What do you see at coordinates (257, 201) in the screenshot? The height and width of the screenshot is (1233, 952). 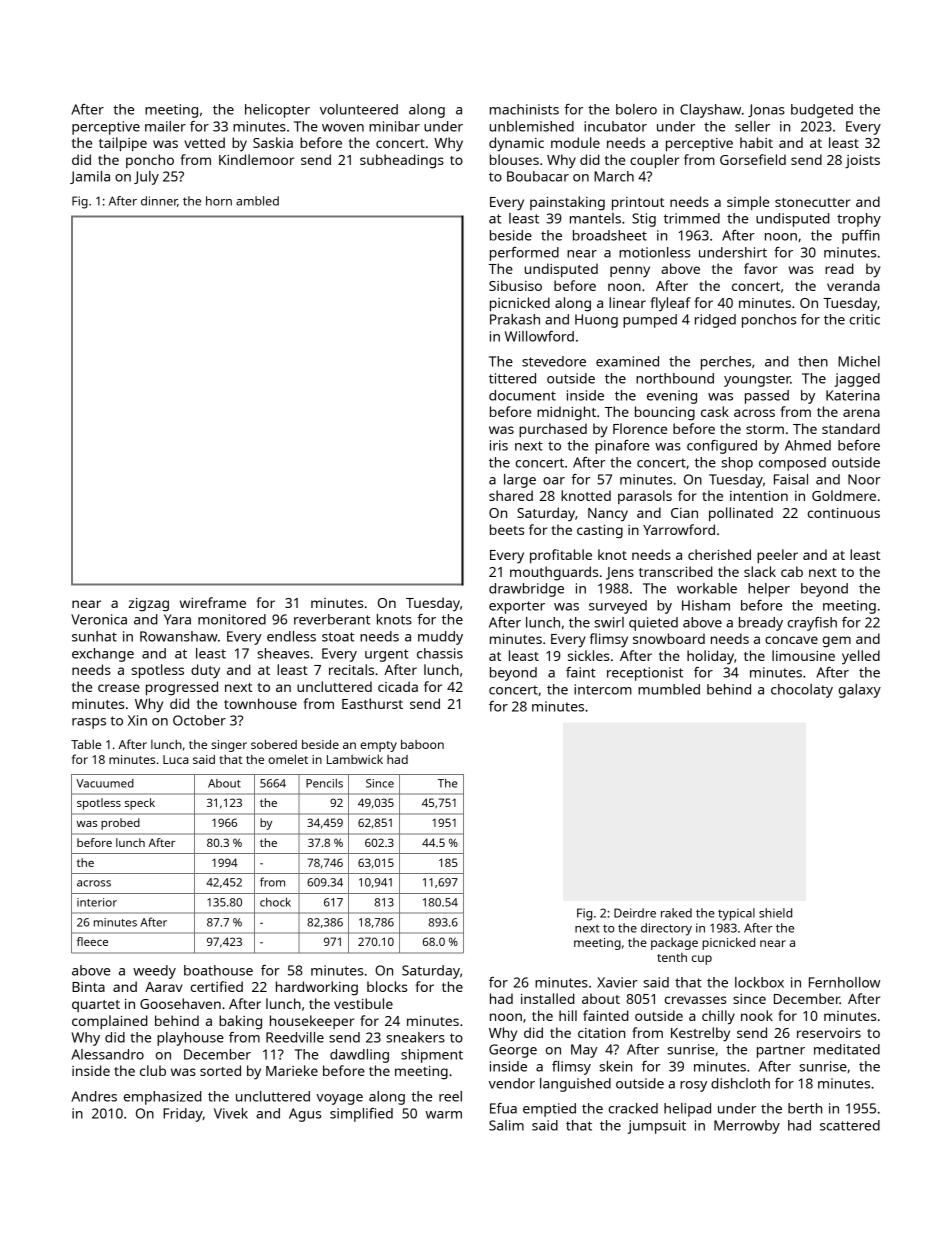 I see `ambled` at bounding box center [257, 201].
